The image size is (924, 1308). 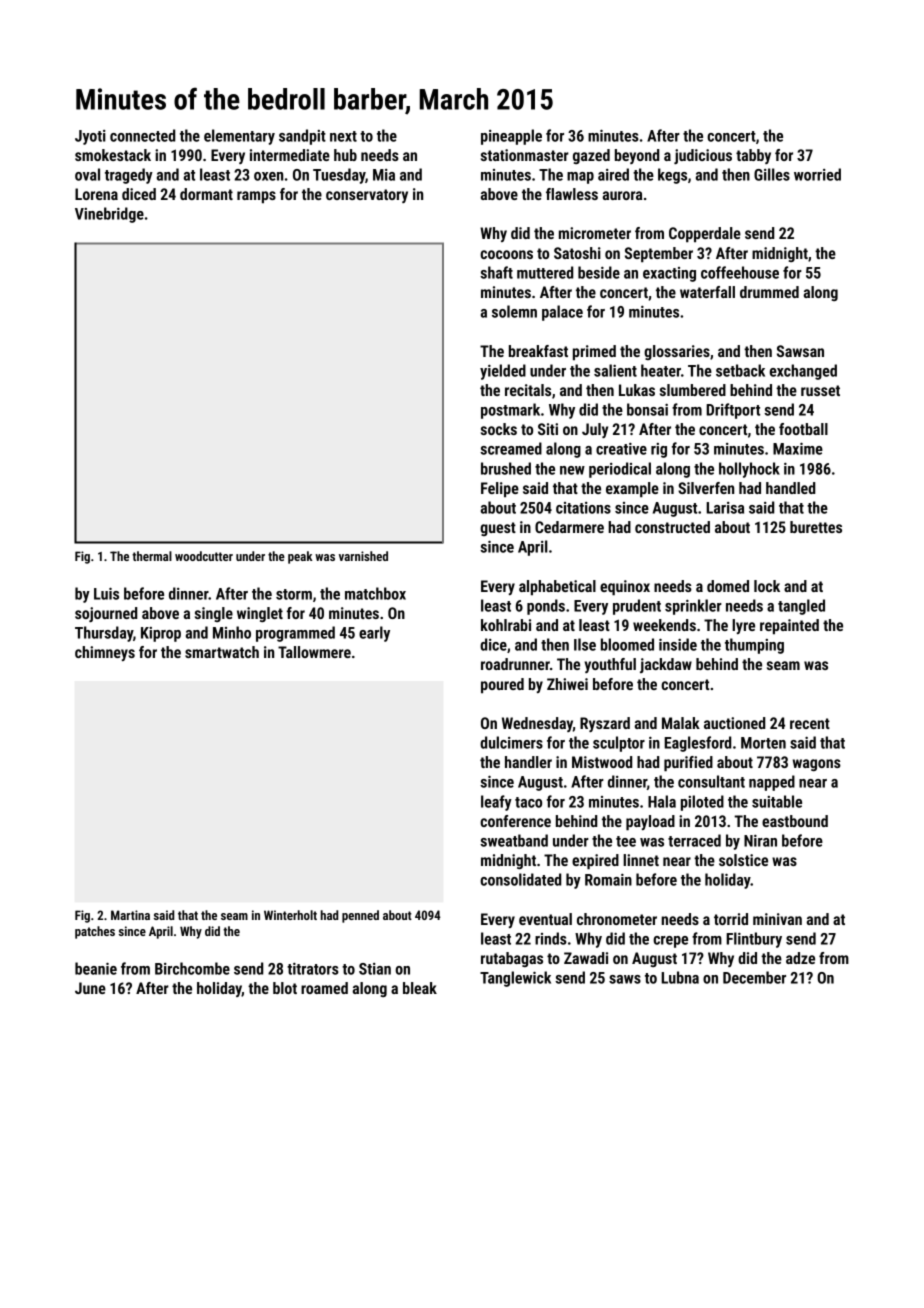 What do you see at coordinates (152, 556) in the image?
I see `thermal` at bounding box center [152, 556].
